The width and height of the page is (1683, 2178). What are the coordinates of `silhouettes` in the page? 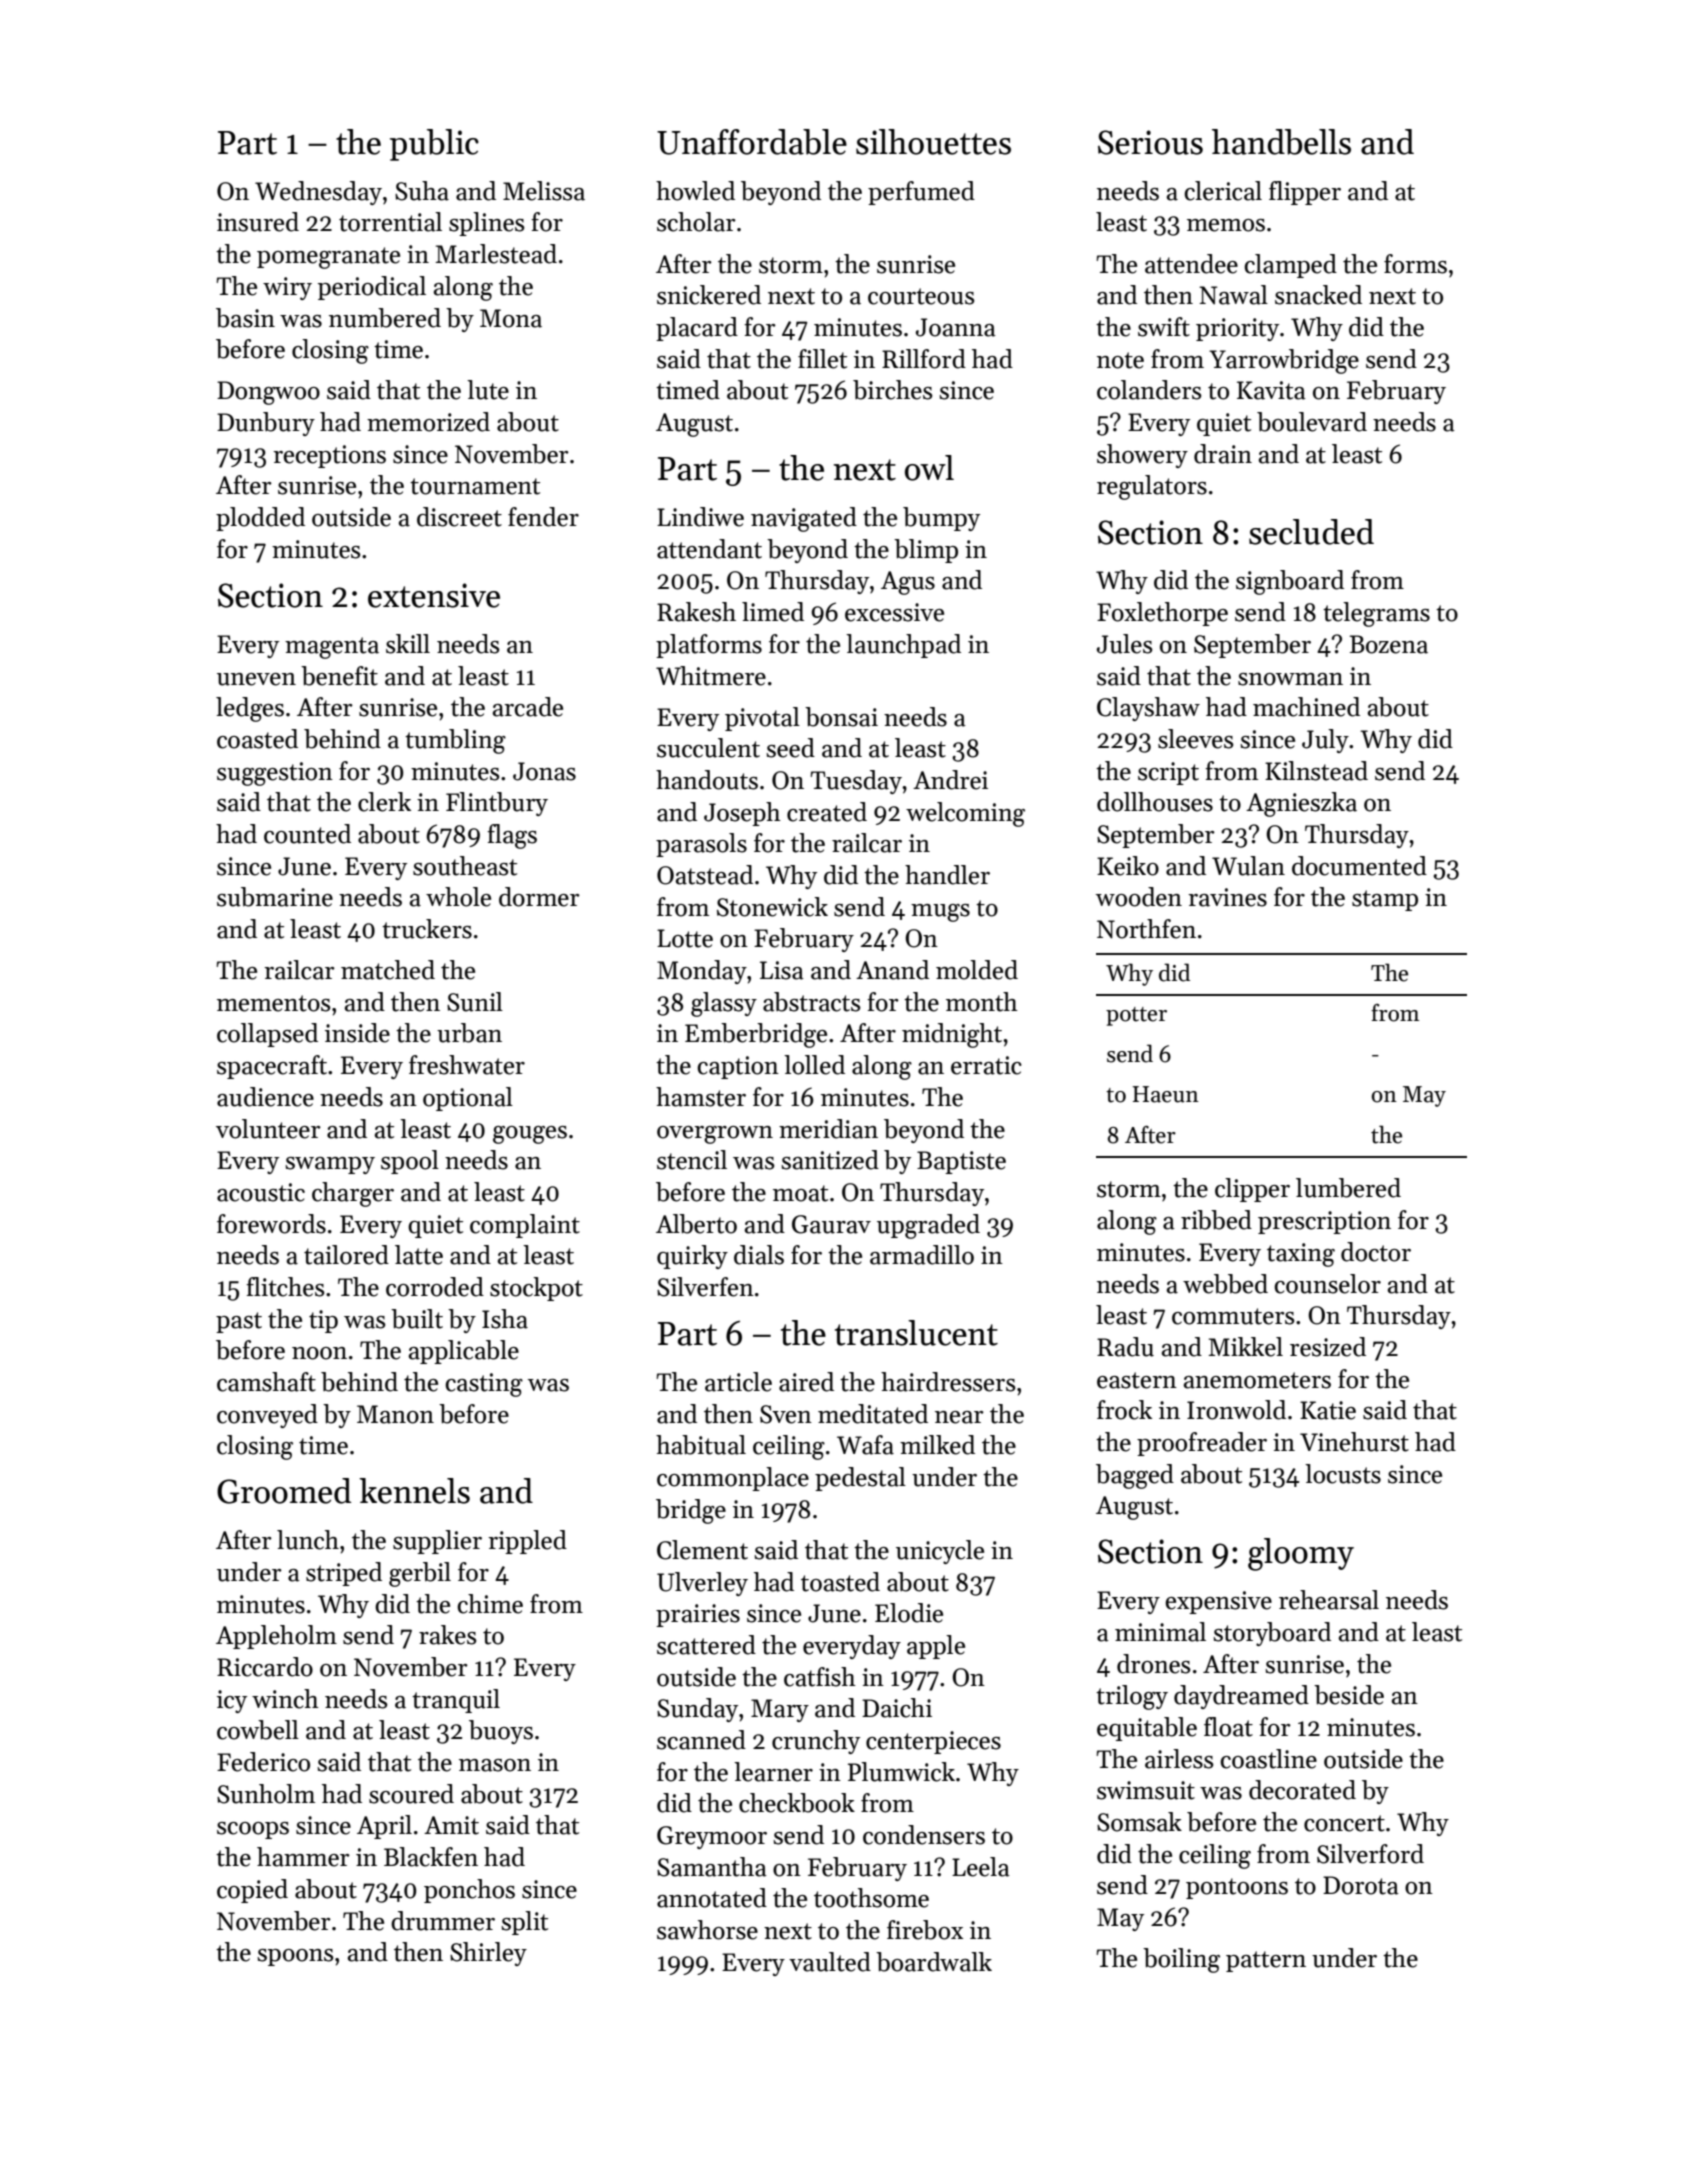 It's located at (933, 142).
